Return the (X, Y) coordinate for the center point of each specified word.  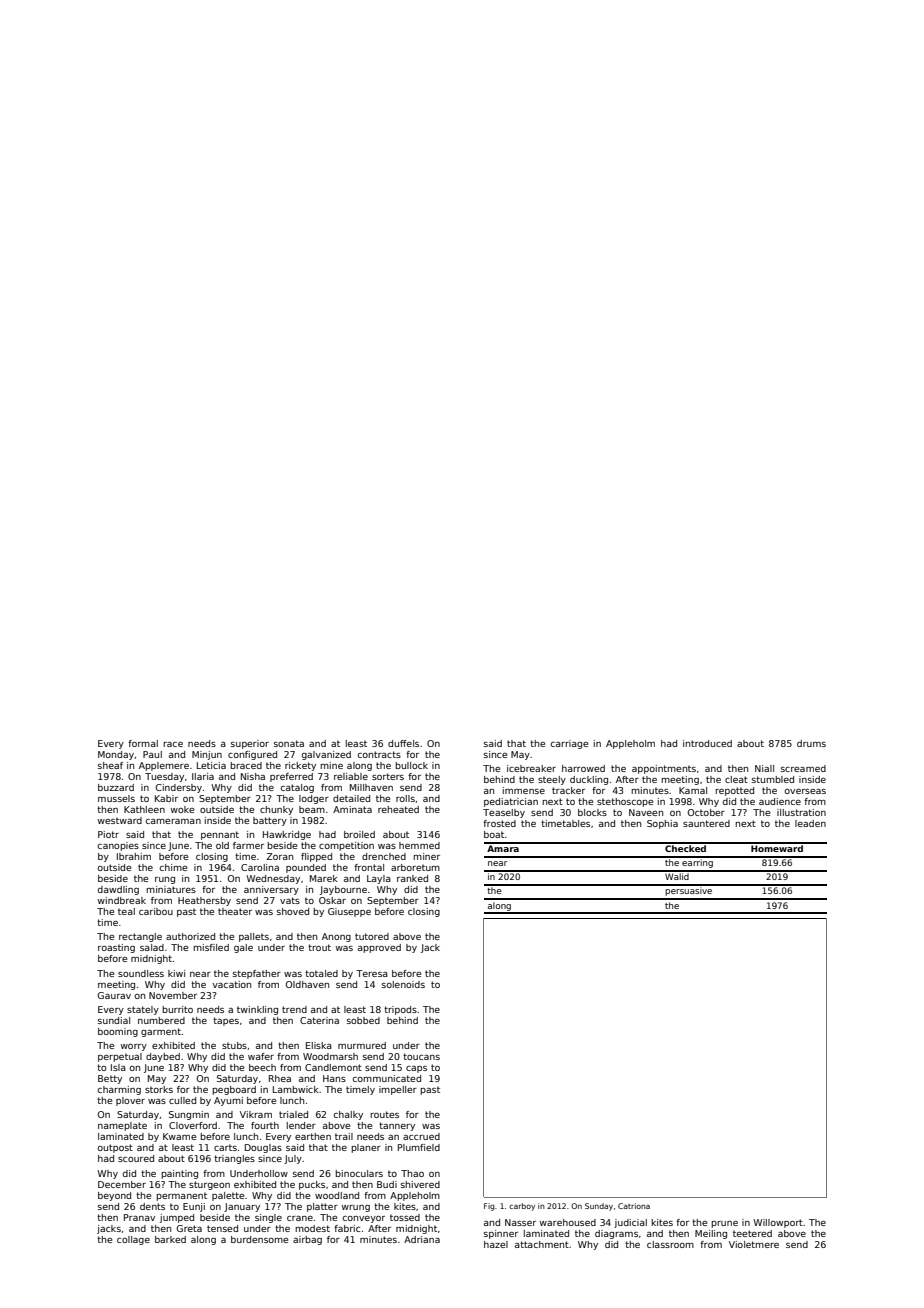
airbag (307, 1240)
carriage (569, 744)
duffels (403, 743)
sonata (289, 743)
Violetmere (754, 1244)
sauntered (706, 823)
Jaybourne (343, 890)
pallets (254, 937)
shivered (420, 1184)
